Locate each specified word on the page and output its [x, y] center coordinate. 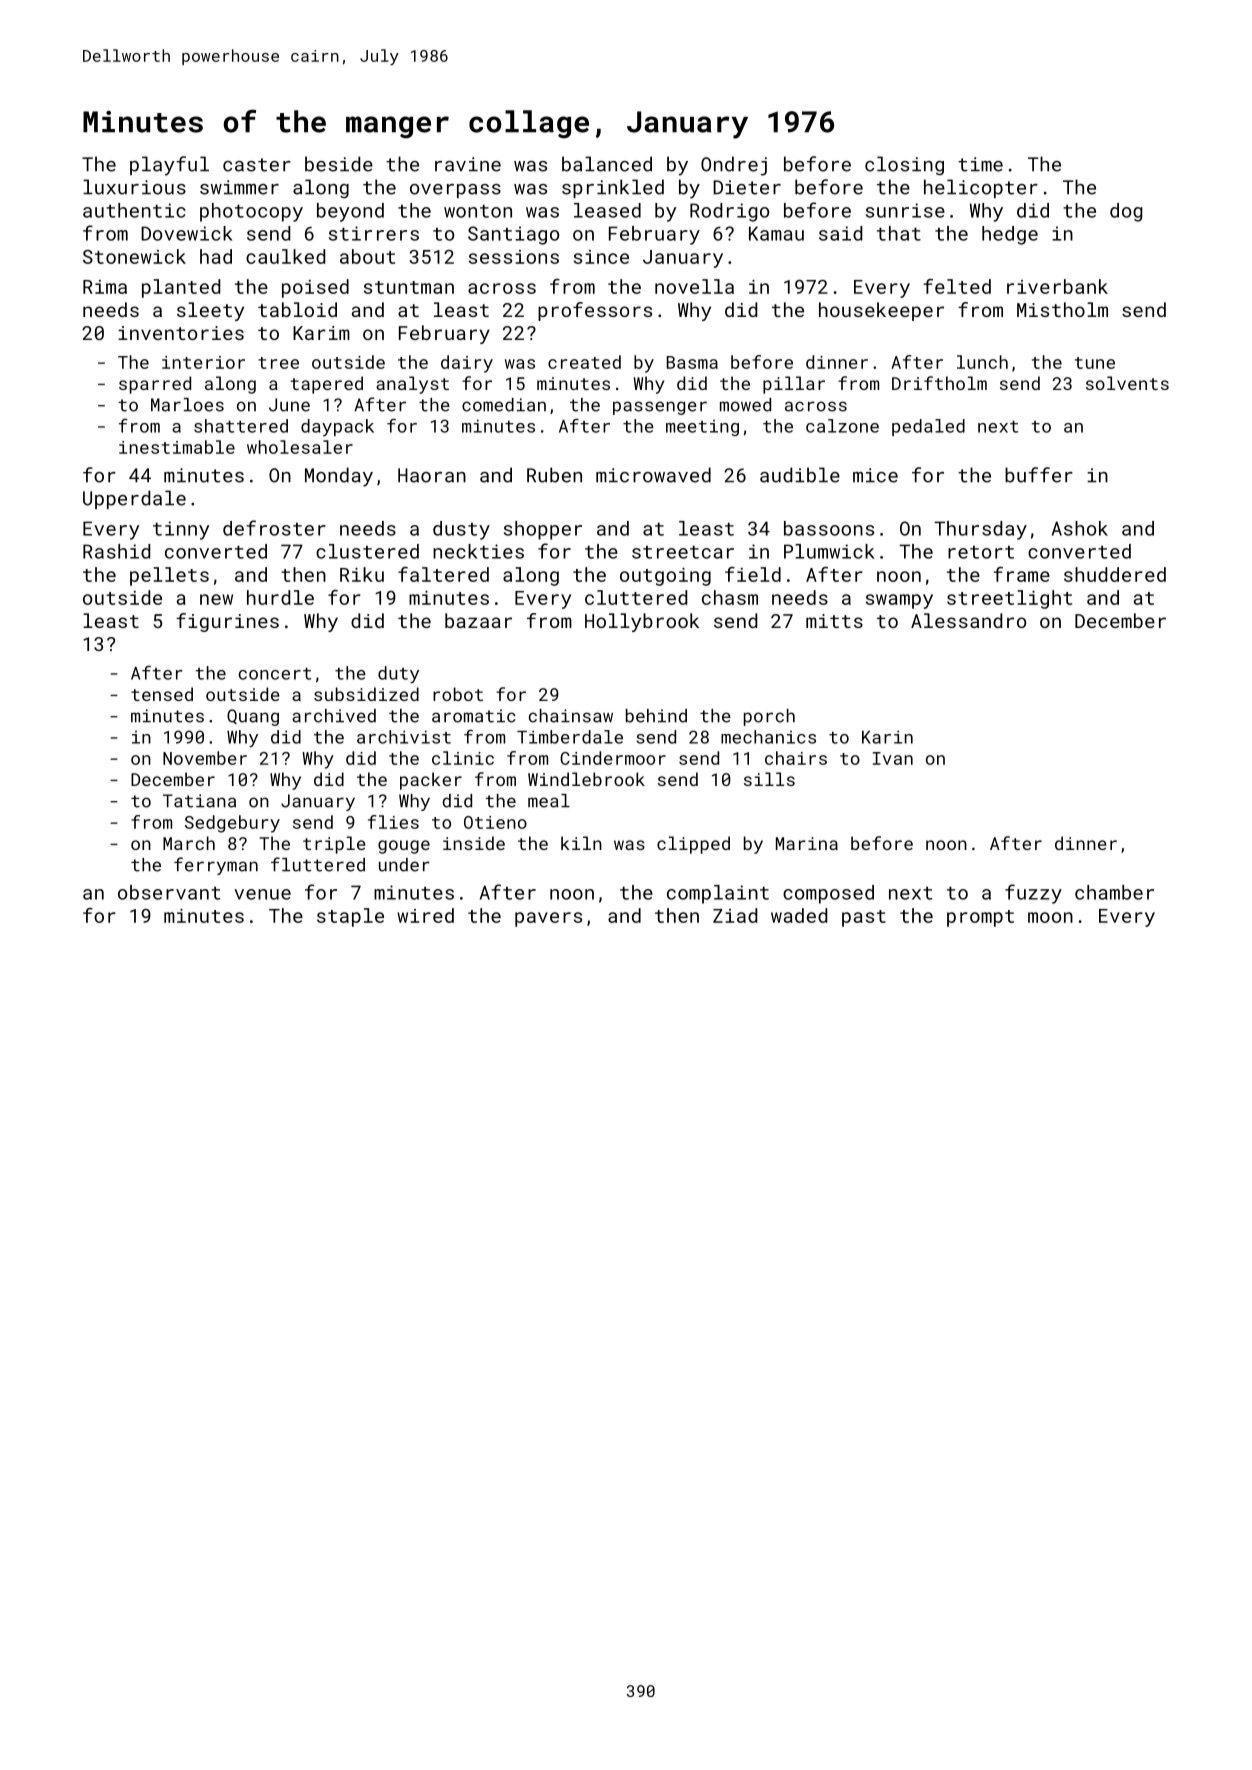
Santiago [513, 235]
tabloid [297, 309]
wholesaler [300, 447]
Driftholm [939, 383]
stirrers [374, 233]
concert [275, 674]
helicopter [981, 188]
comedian [504, 405]
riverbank [1057, 286]
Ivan [893, 758]
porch [769, 717]
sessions [514, 257]
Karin [887, 737]
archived [334, 716]
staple [350, 917]
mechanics [768, 737]
